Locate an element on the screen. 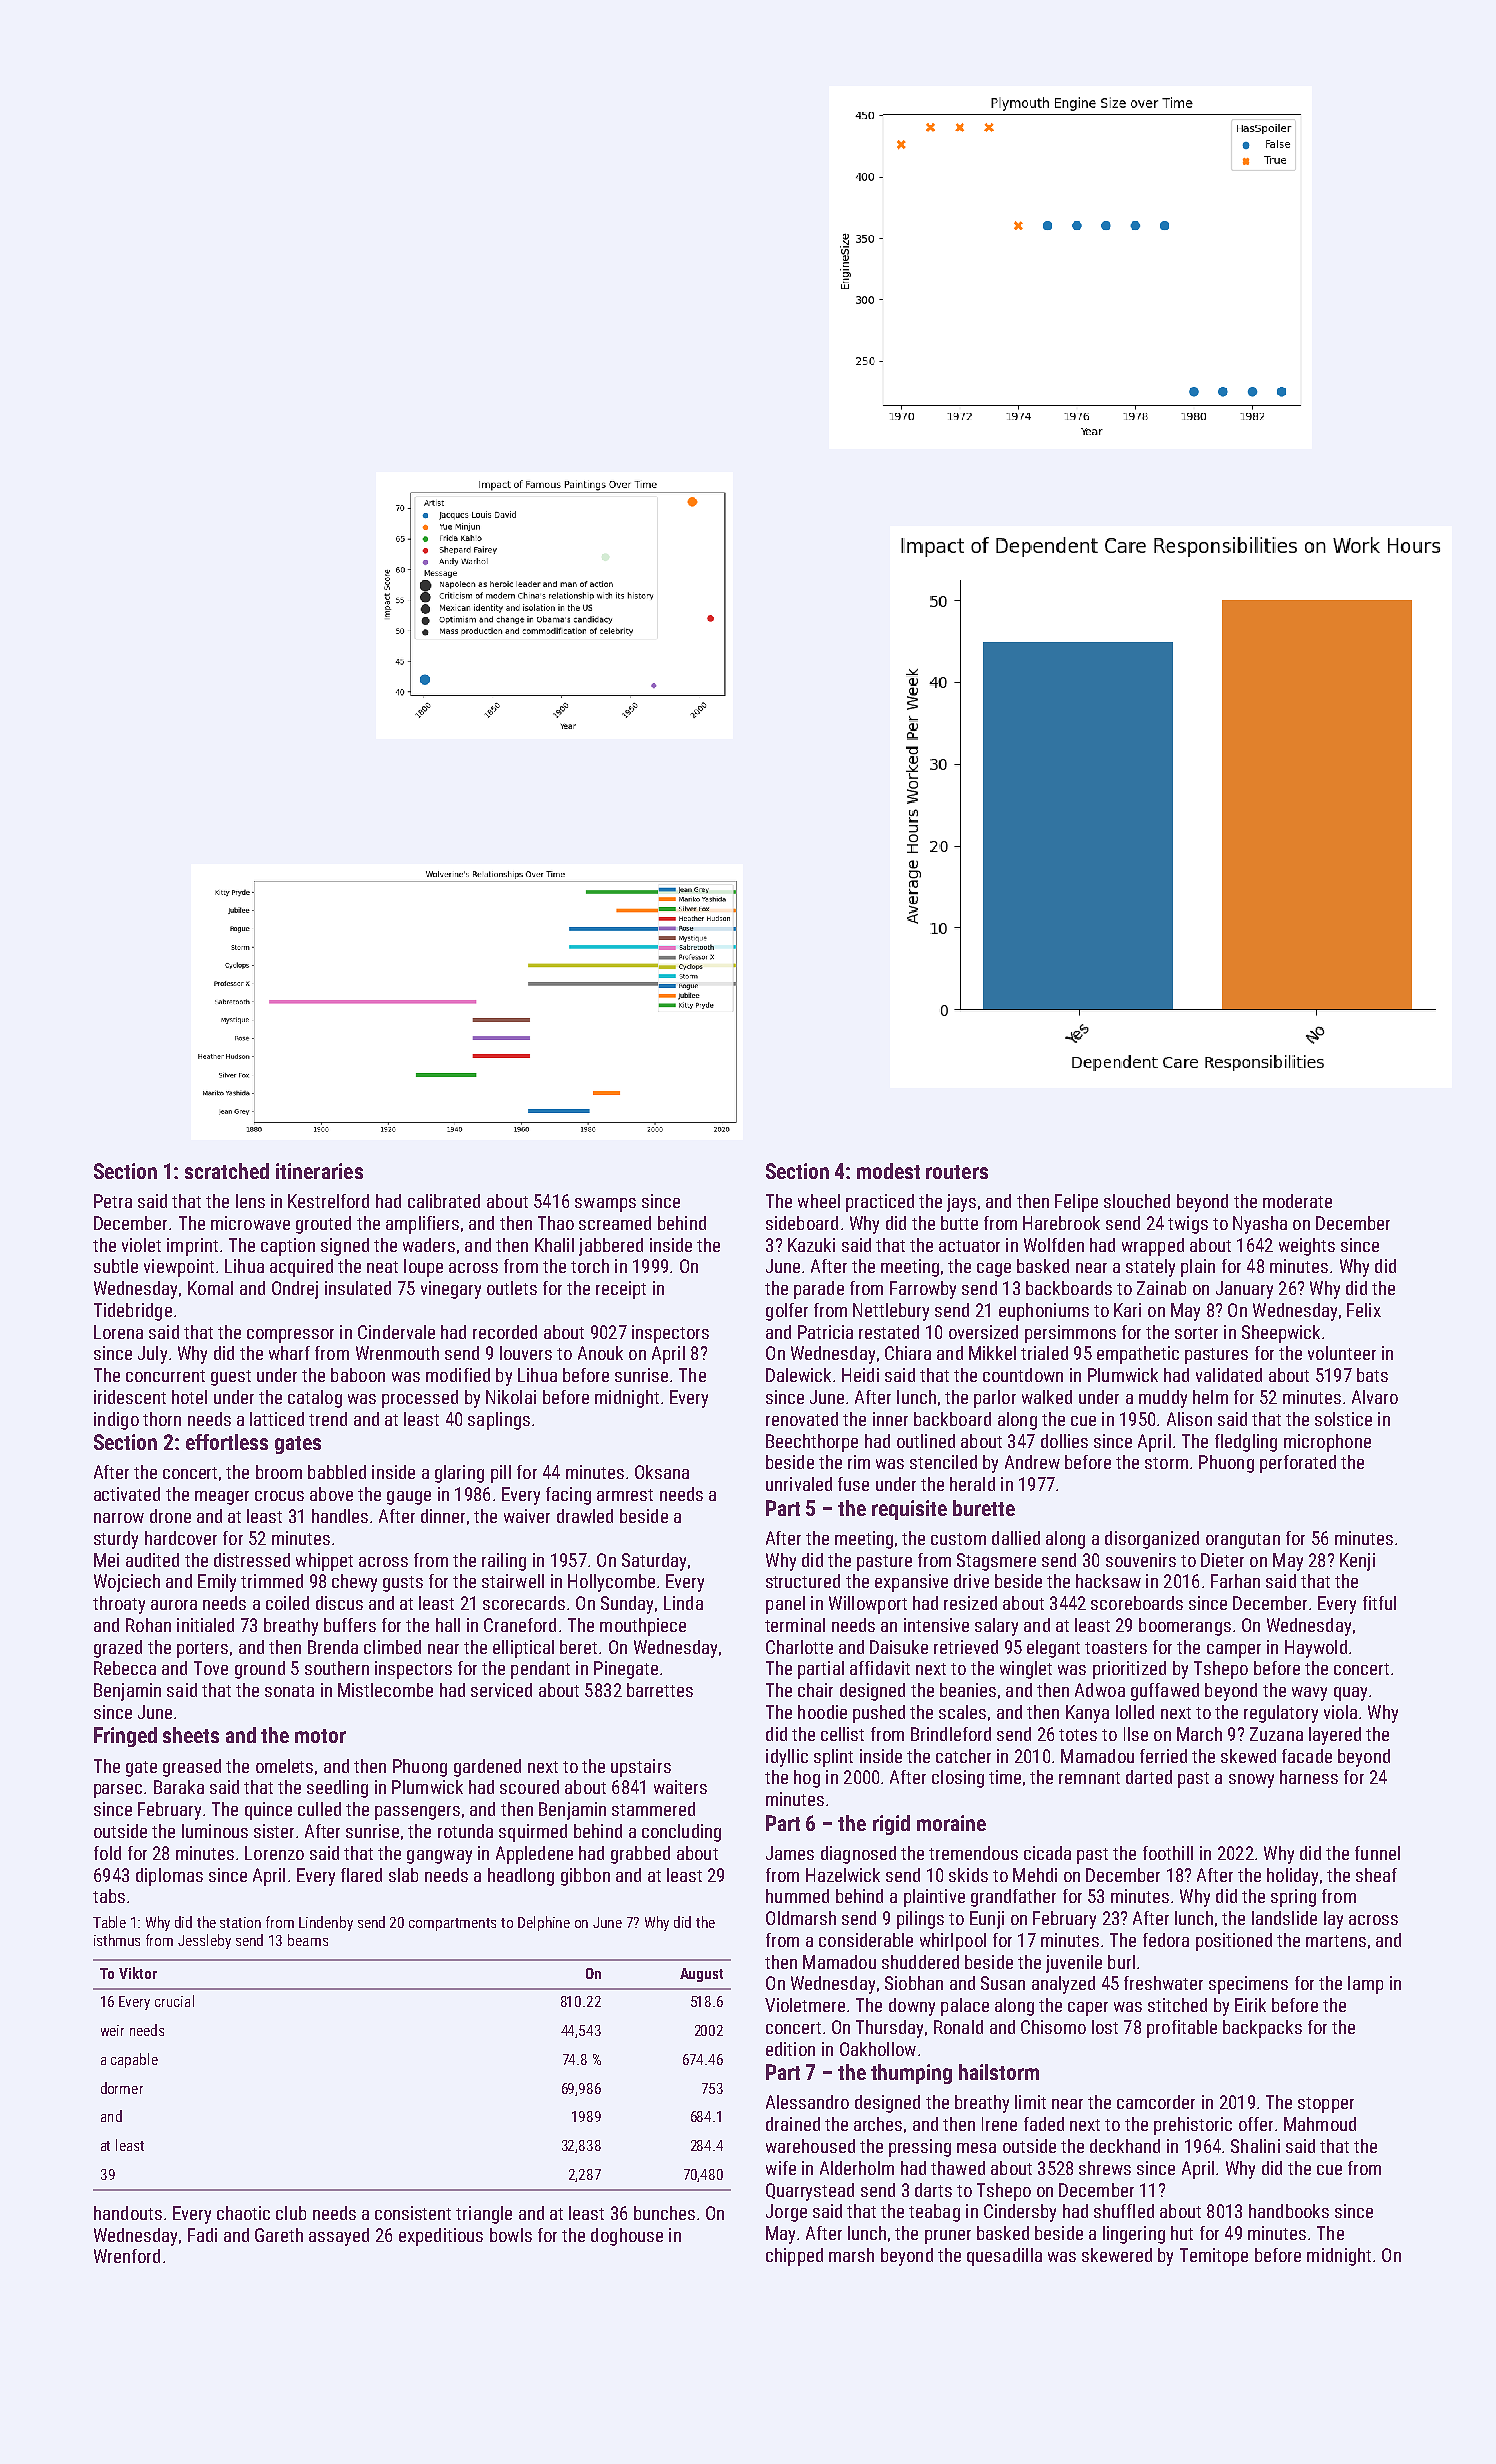 This screenshot has width=1496, height=2464. routers is located at coordinates (957, 1172).
